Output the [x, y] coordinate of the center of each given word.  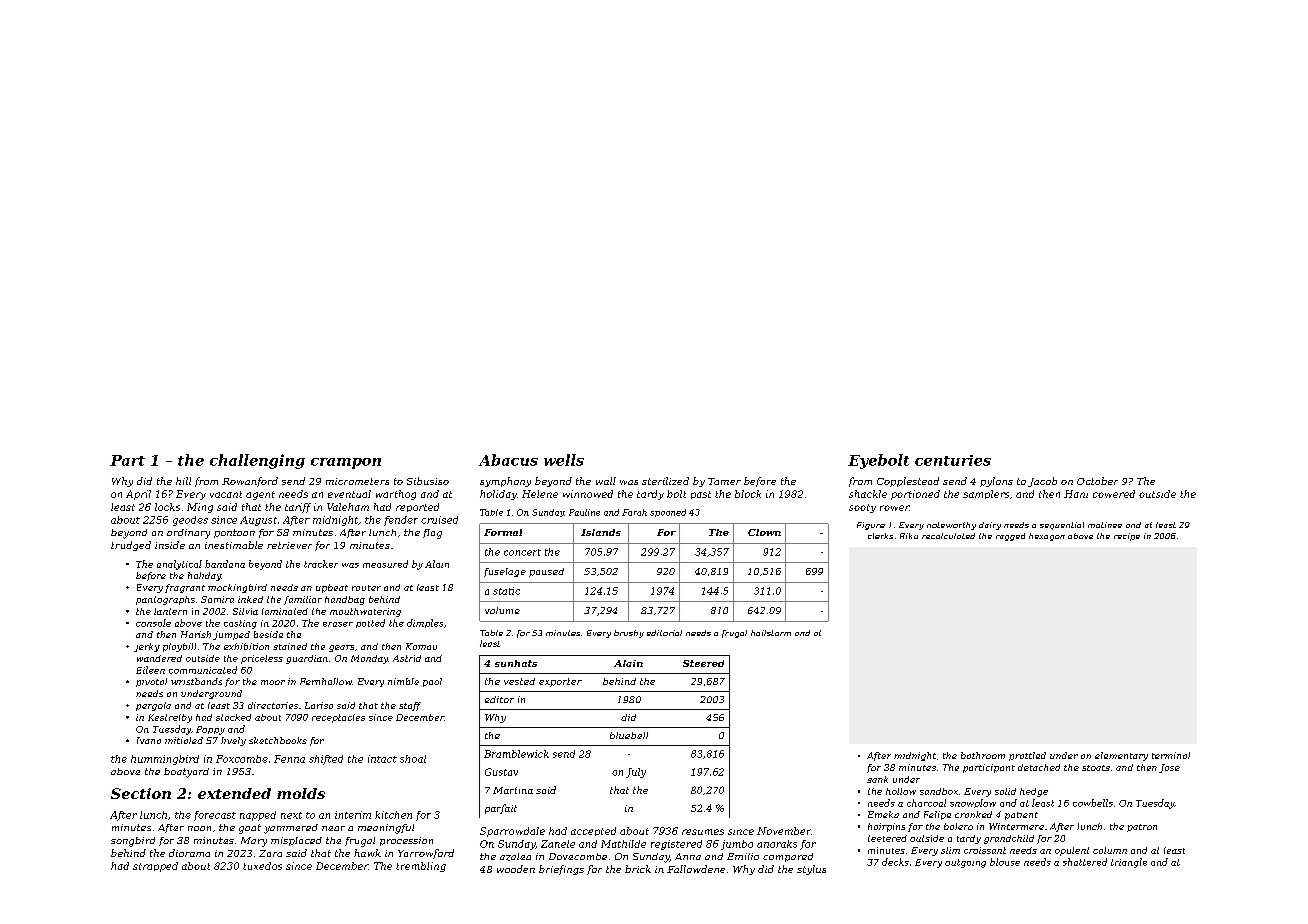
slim [950, 850]
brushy [629, 634]
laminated [285, 611]
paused [546, 572]
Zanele [558, 844]
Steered [703, 663]
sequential [1062, 526]
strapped [155, 867]
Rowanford [250, 482]
